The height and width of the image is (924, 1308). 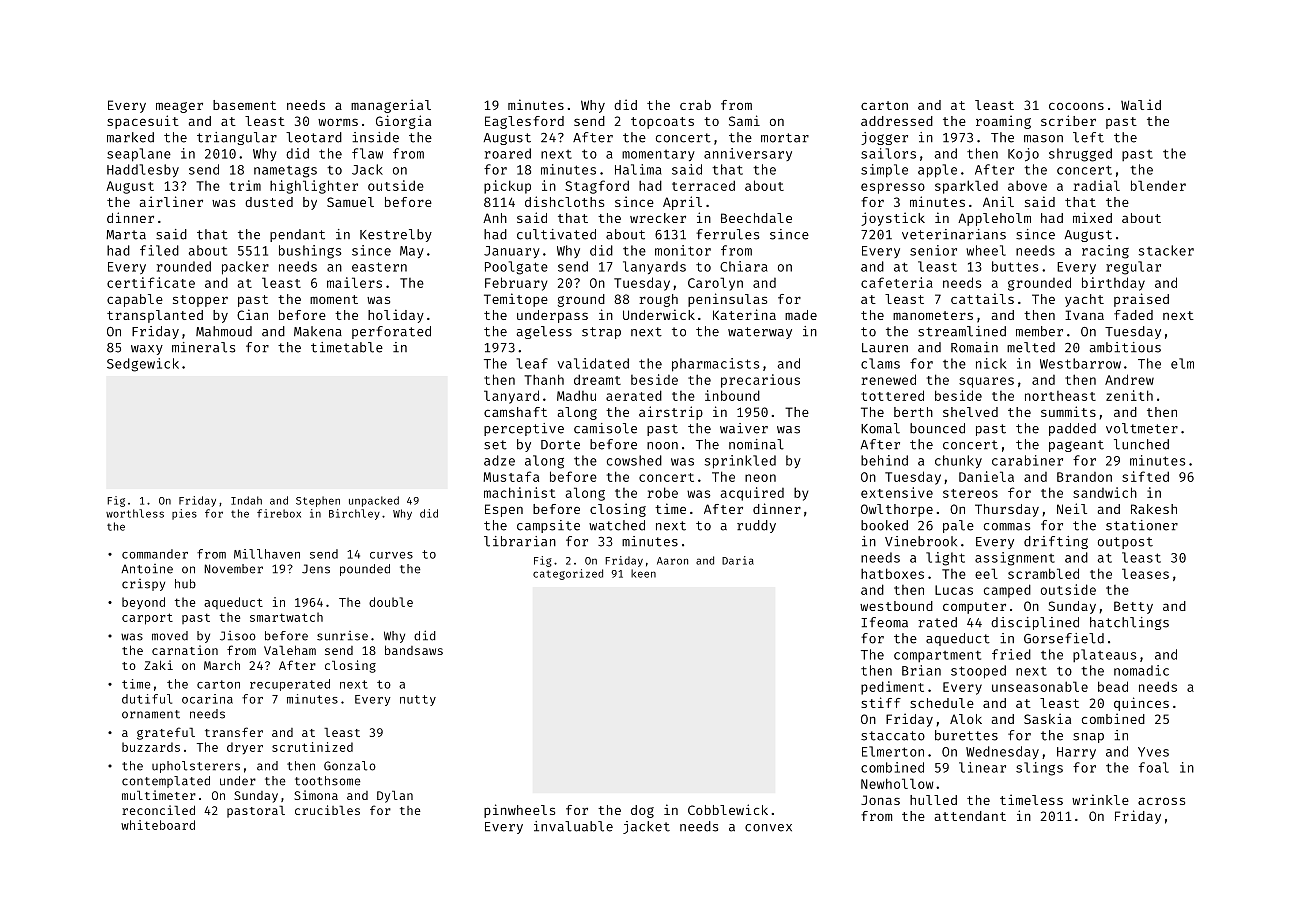 What do you see at coordinates (727, 234) in the image?
I see `ferrules` at bounding box center [727, 234].
